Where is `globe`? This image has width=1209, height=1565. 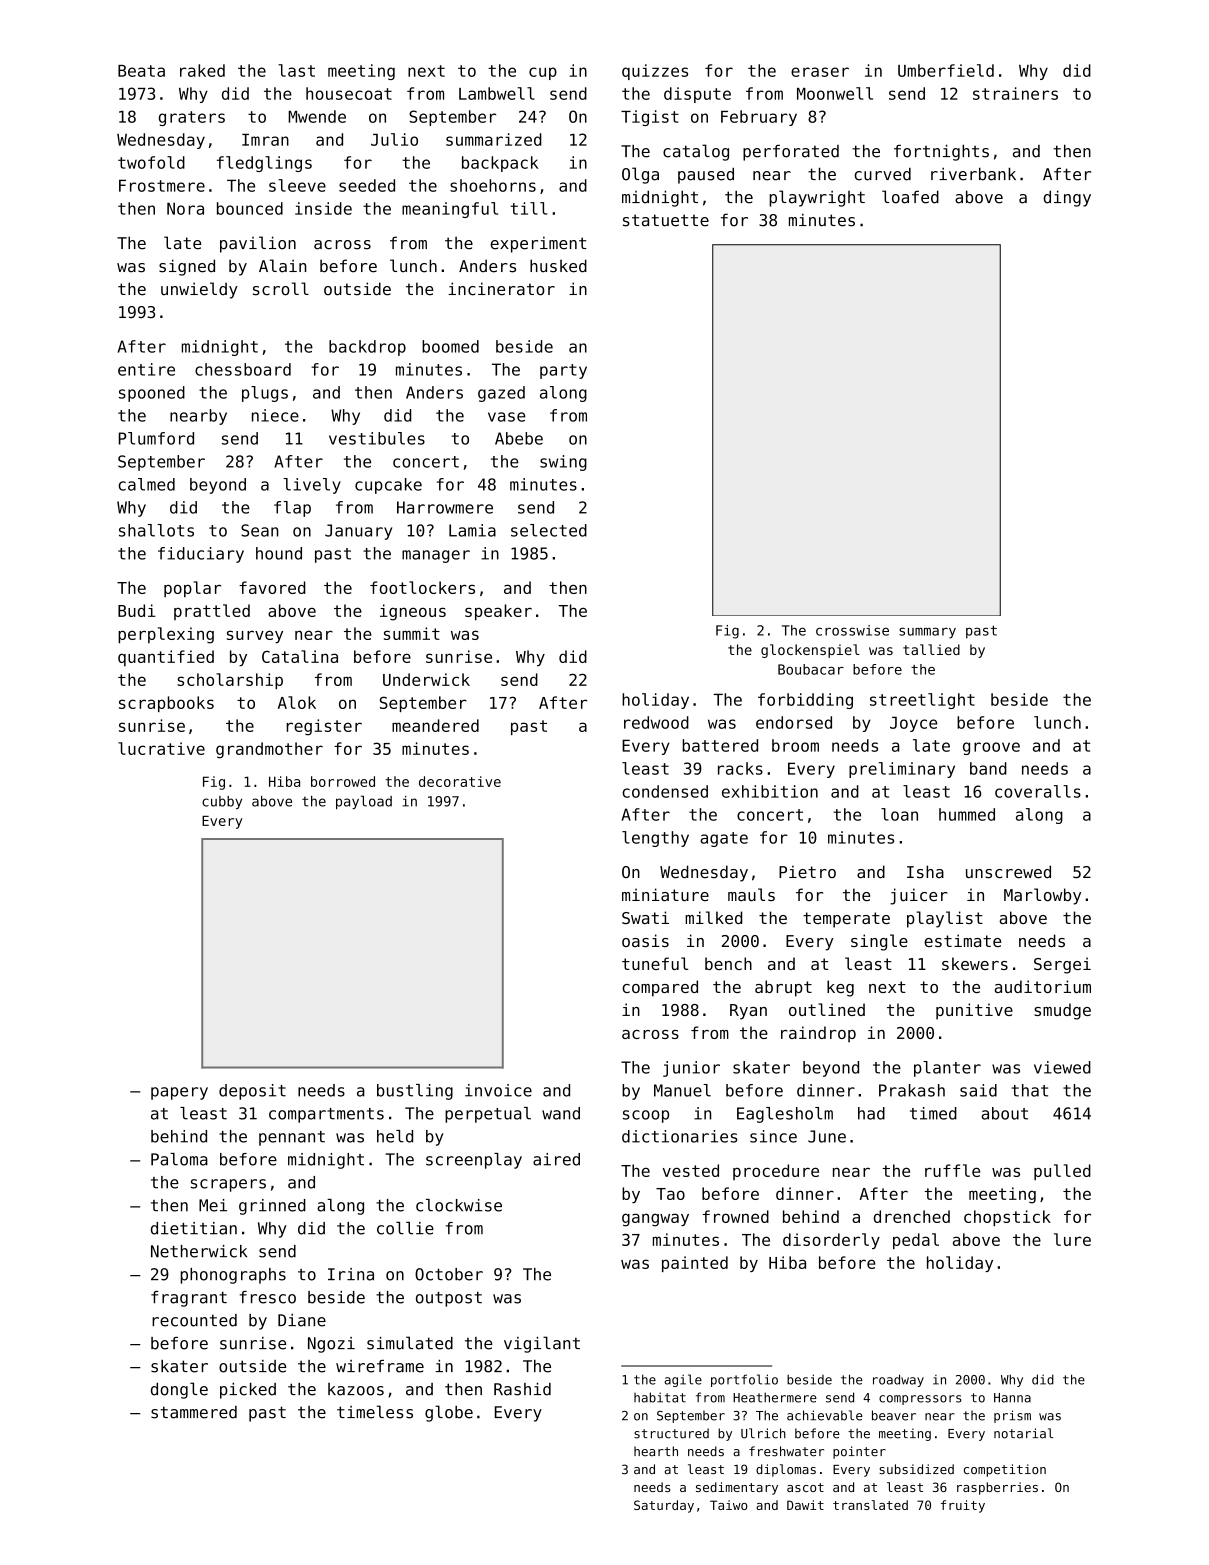 globe is located at coordinates (449, 1413).
